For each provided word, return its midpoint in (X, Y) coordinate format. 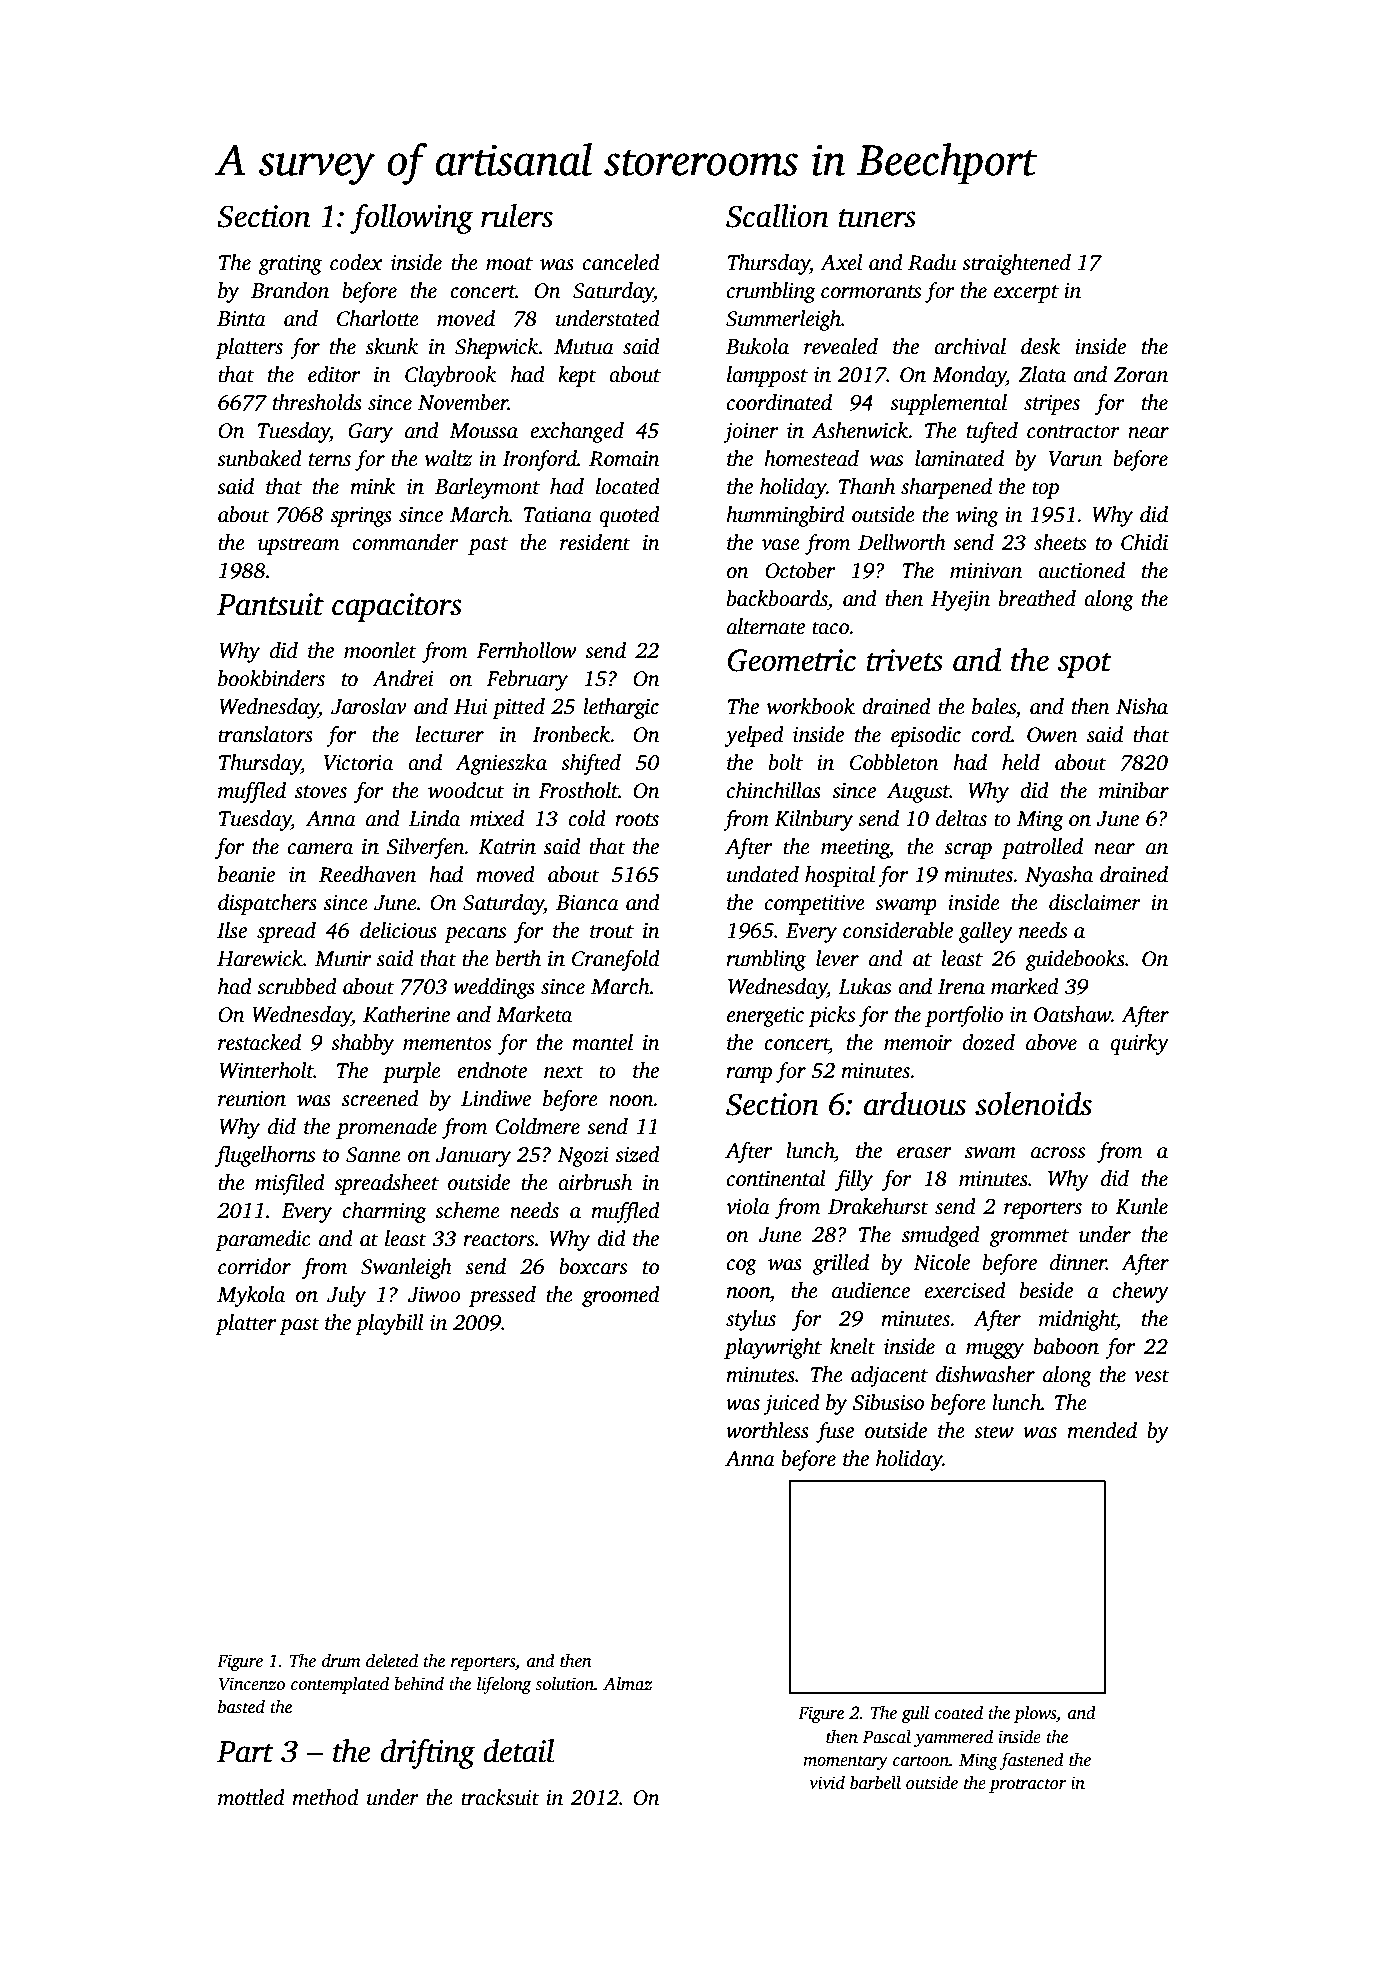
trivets (905, 660)
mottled (251, 1797)
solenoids (1033, 1104)
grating (290, 265)
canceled (621, 262)
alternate (766, 626)
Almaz (627, 1684)
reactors (498, 1240)
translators (265, 734)
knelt (853, 1346)
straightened (1016, 264)
